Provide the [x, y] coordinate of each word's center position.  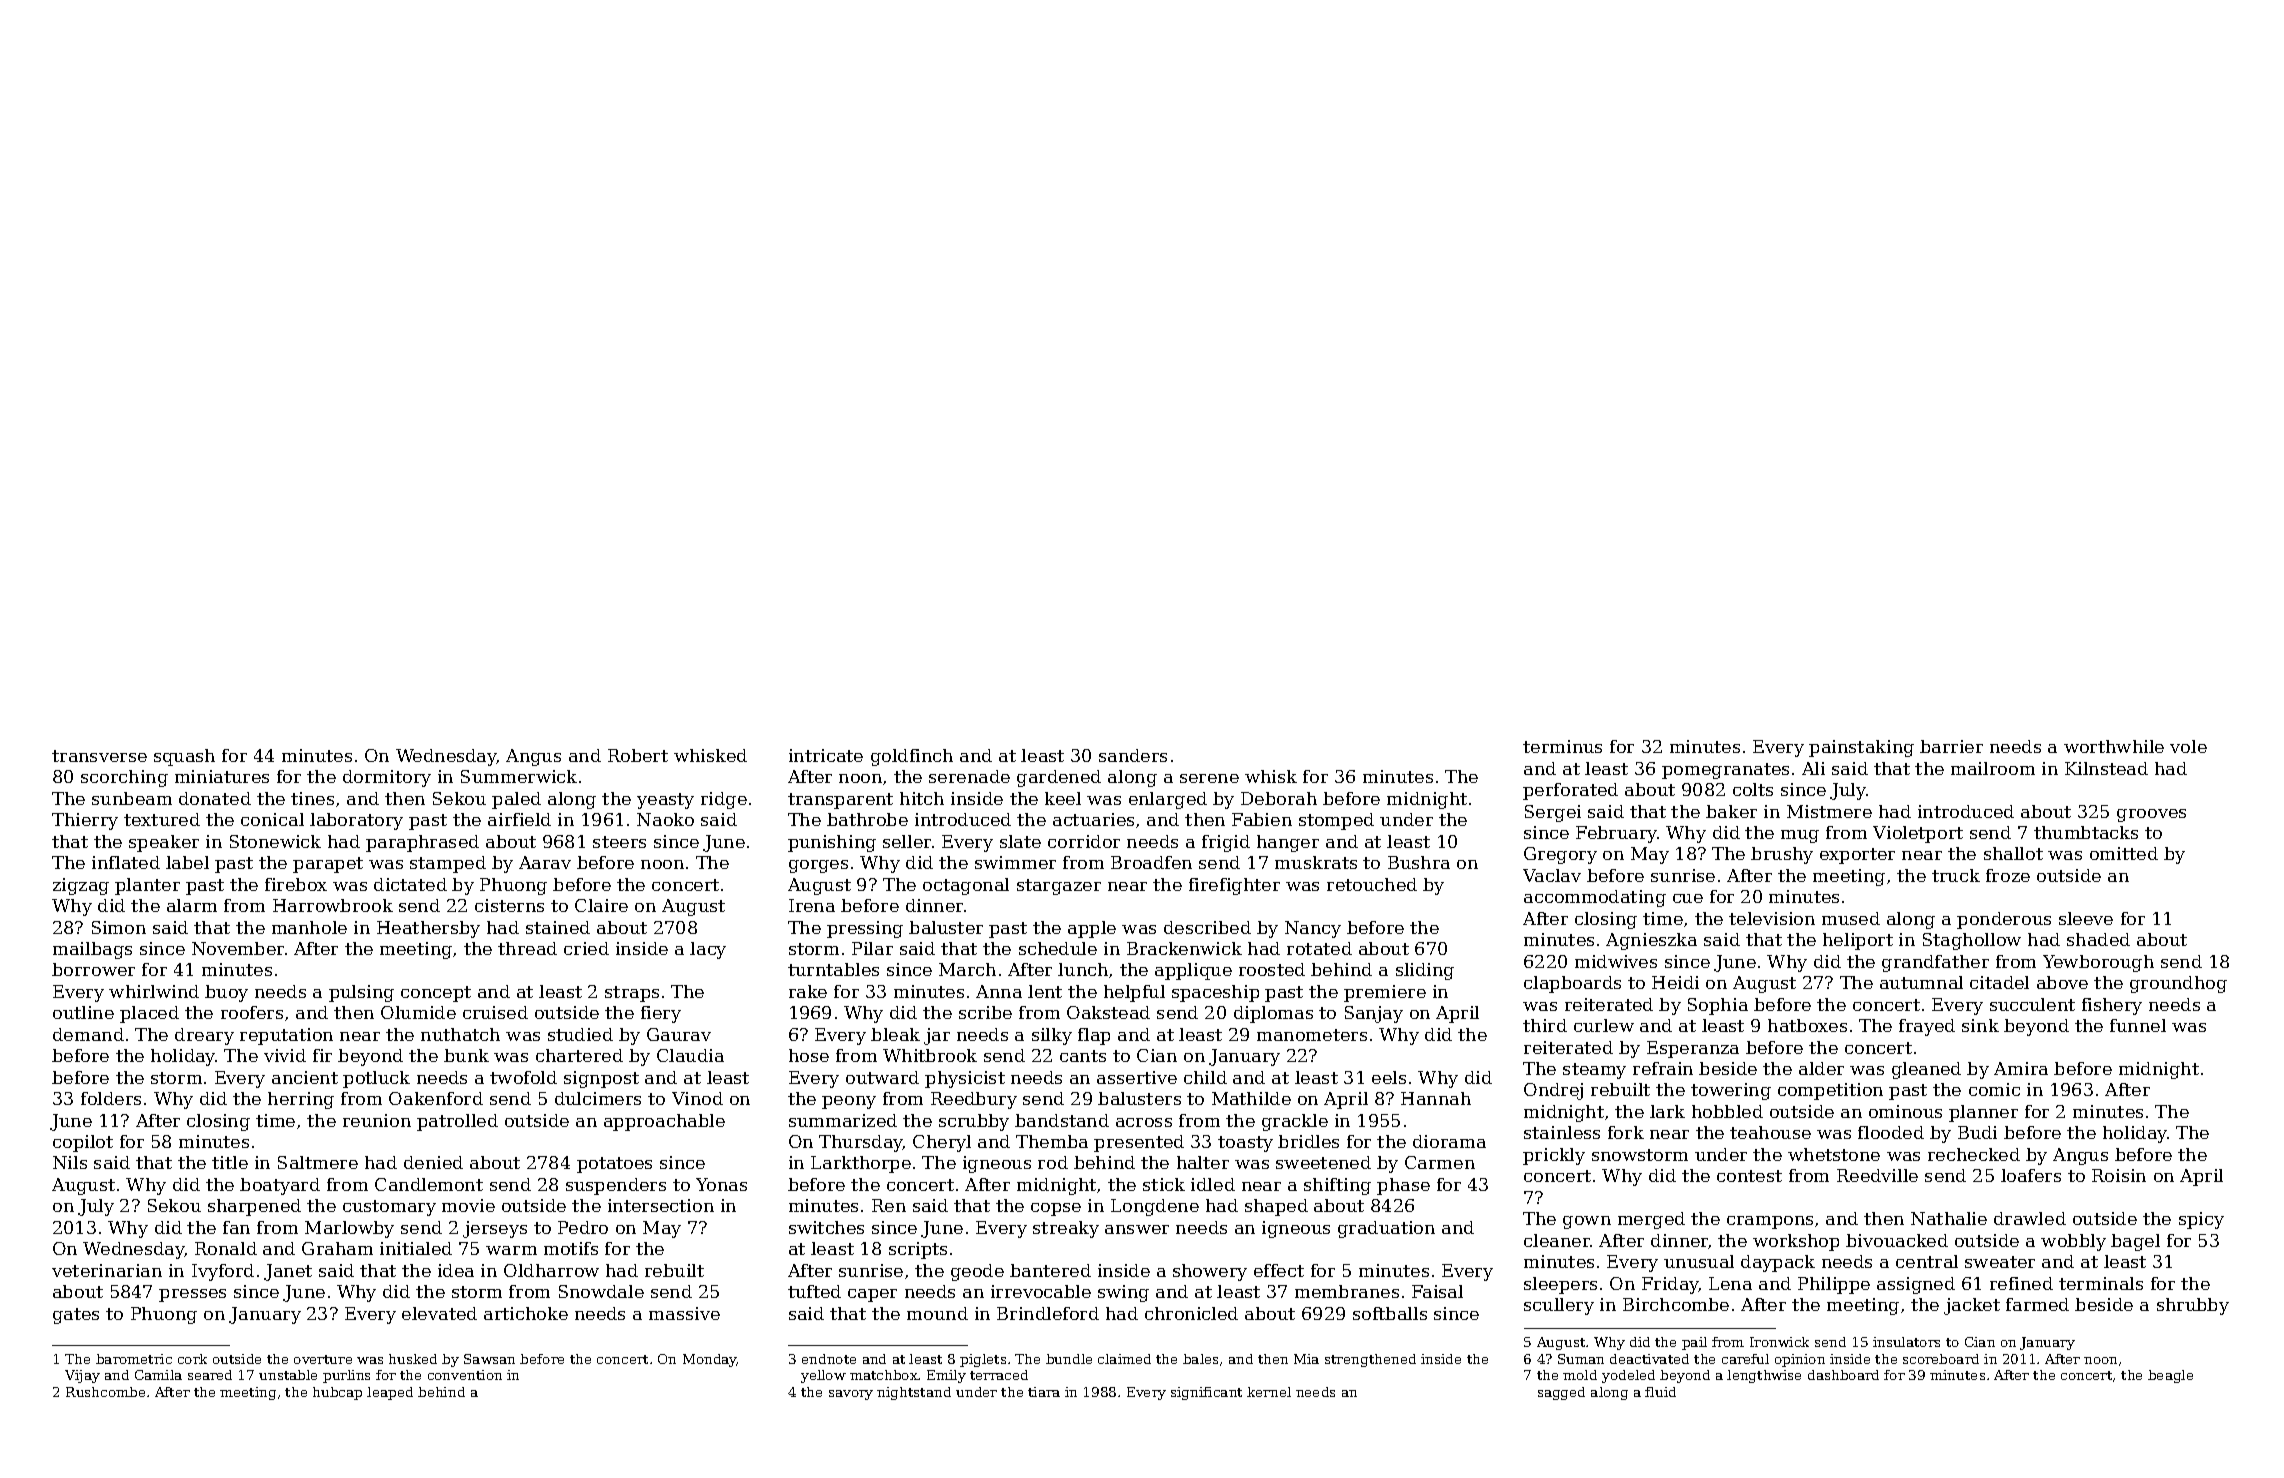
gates [76, 1316]
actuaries [1093, 819]
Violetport [1918, 834]
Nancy [1313, 929]
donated [215, 798]
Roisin [2119, 1175]
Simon [119, 927]
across [1144, 1122]
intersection [661, 1205]
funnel [2138, 1025]
